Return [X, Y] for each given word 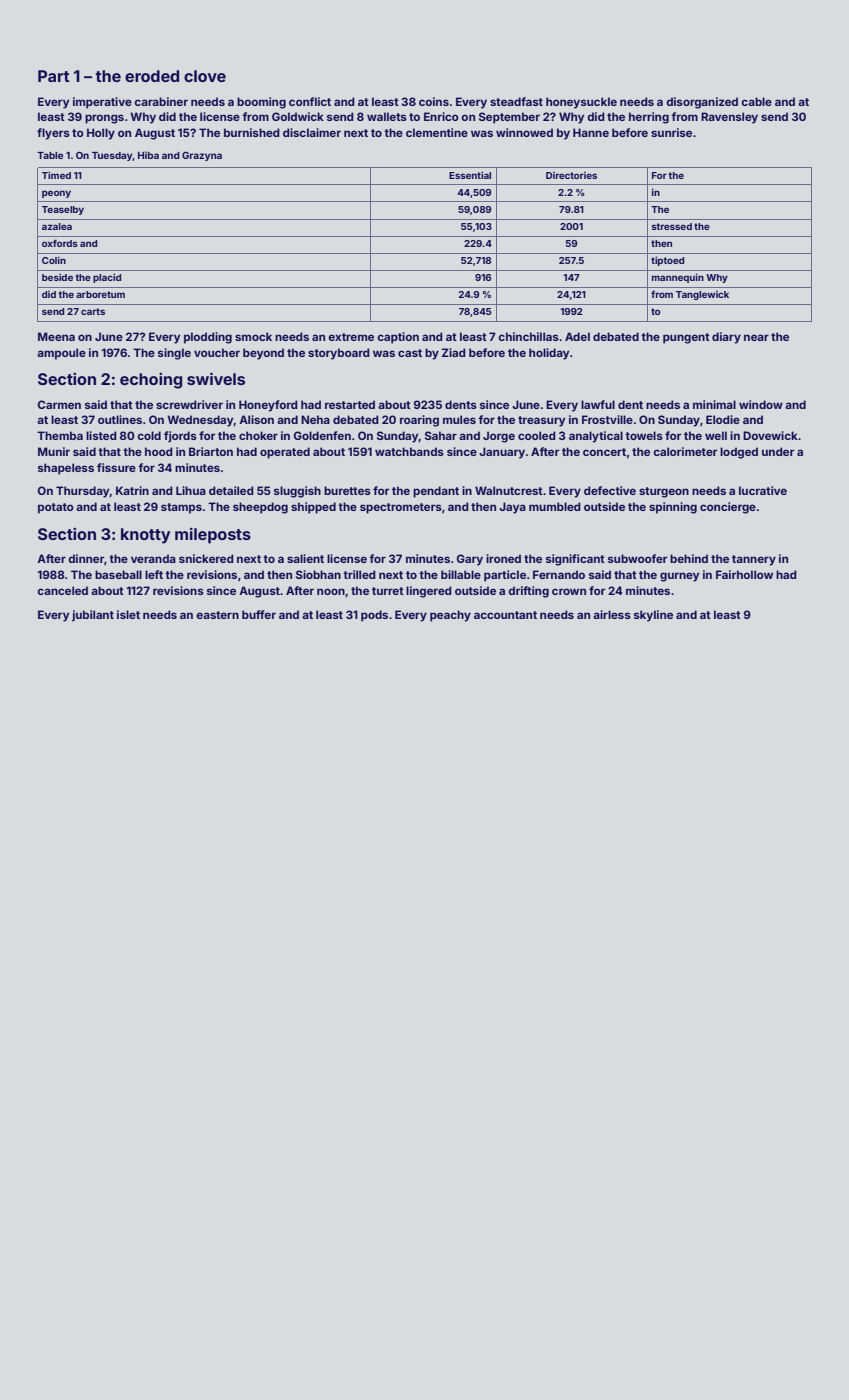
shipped [313, 508]
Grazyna [202, 156]
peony [56, 194]
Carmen [59, 404]
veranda [153, 558]
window [761, 404]
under [778, 451]
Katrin [132, 490]
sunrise [671, 132]
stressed [672, 226]
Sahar [441, 435]
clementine [437, 132]
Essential [470, 175]
